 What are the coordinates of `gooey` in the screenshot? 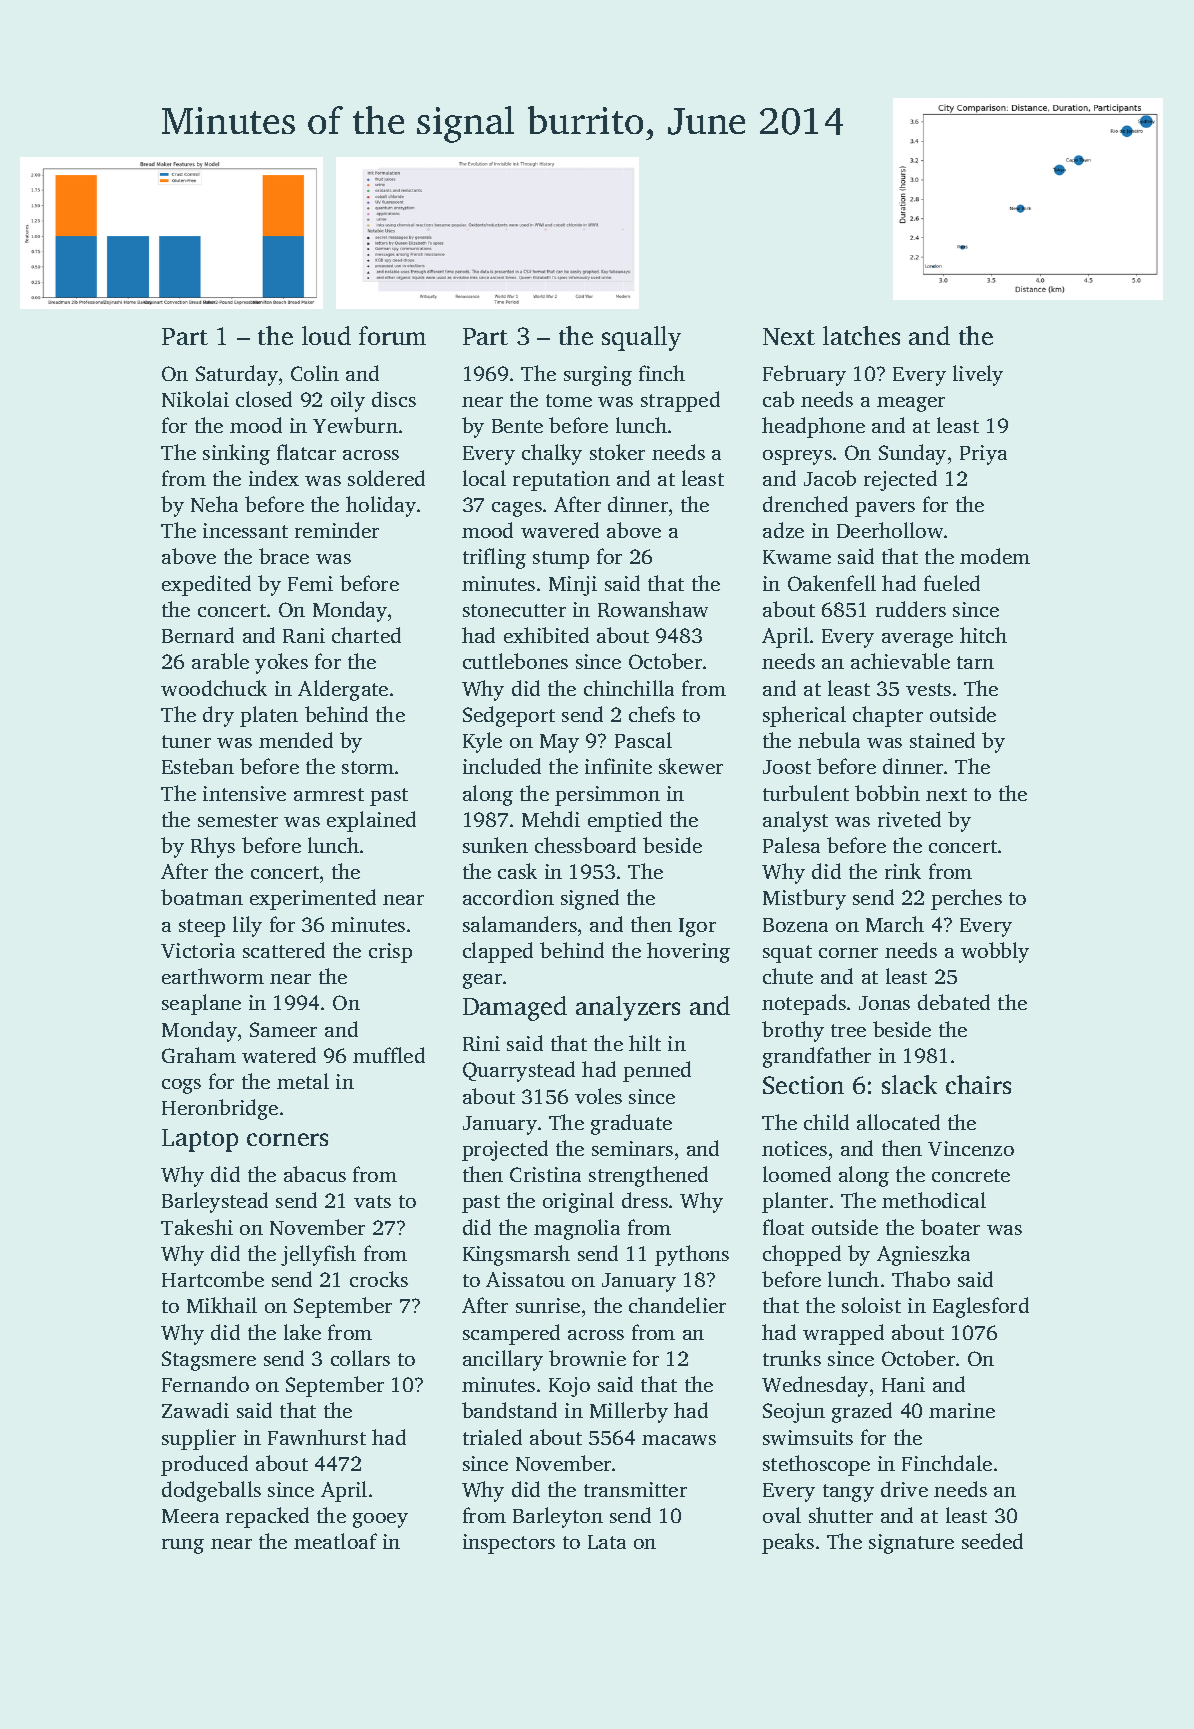 It's located at (380, 1520).
